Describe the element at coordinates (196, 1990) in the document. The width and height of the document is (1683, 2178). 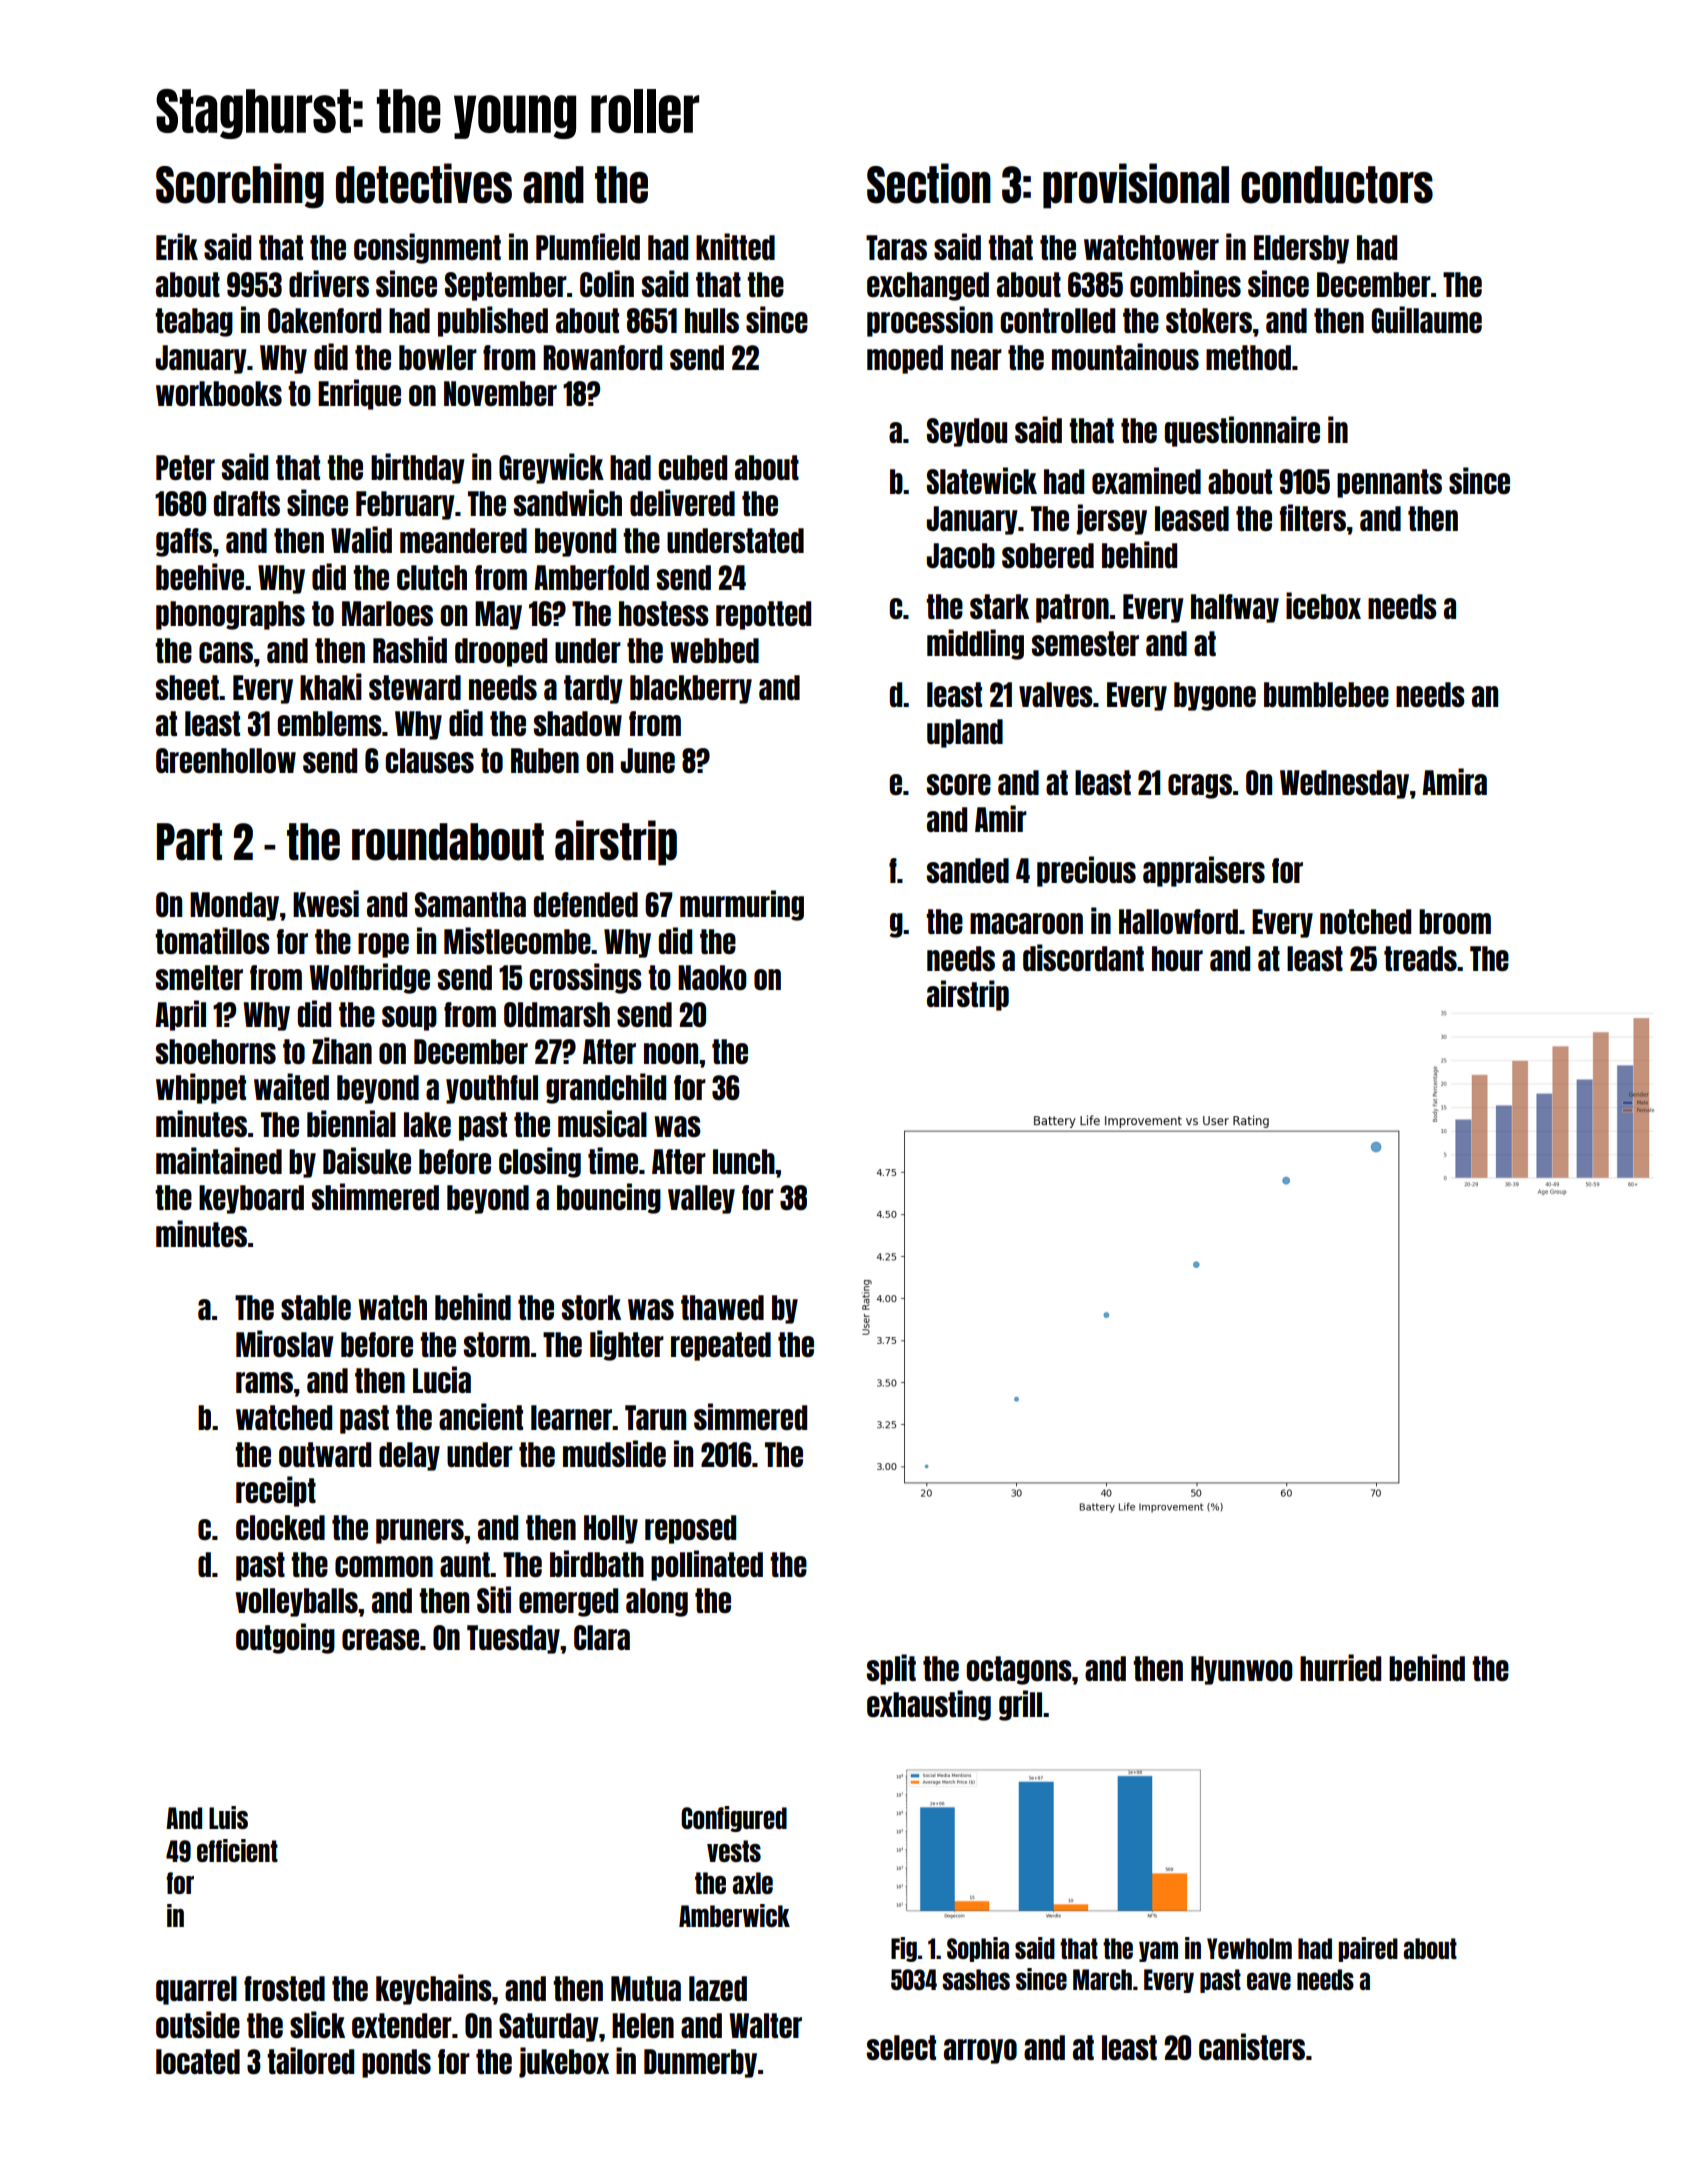
I see `quarrel` at that location.
